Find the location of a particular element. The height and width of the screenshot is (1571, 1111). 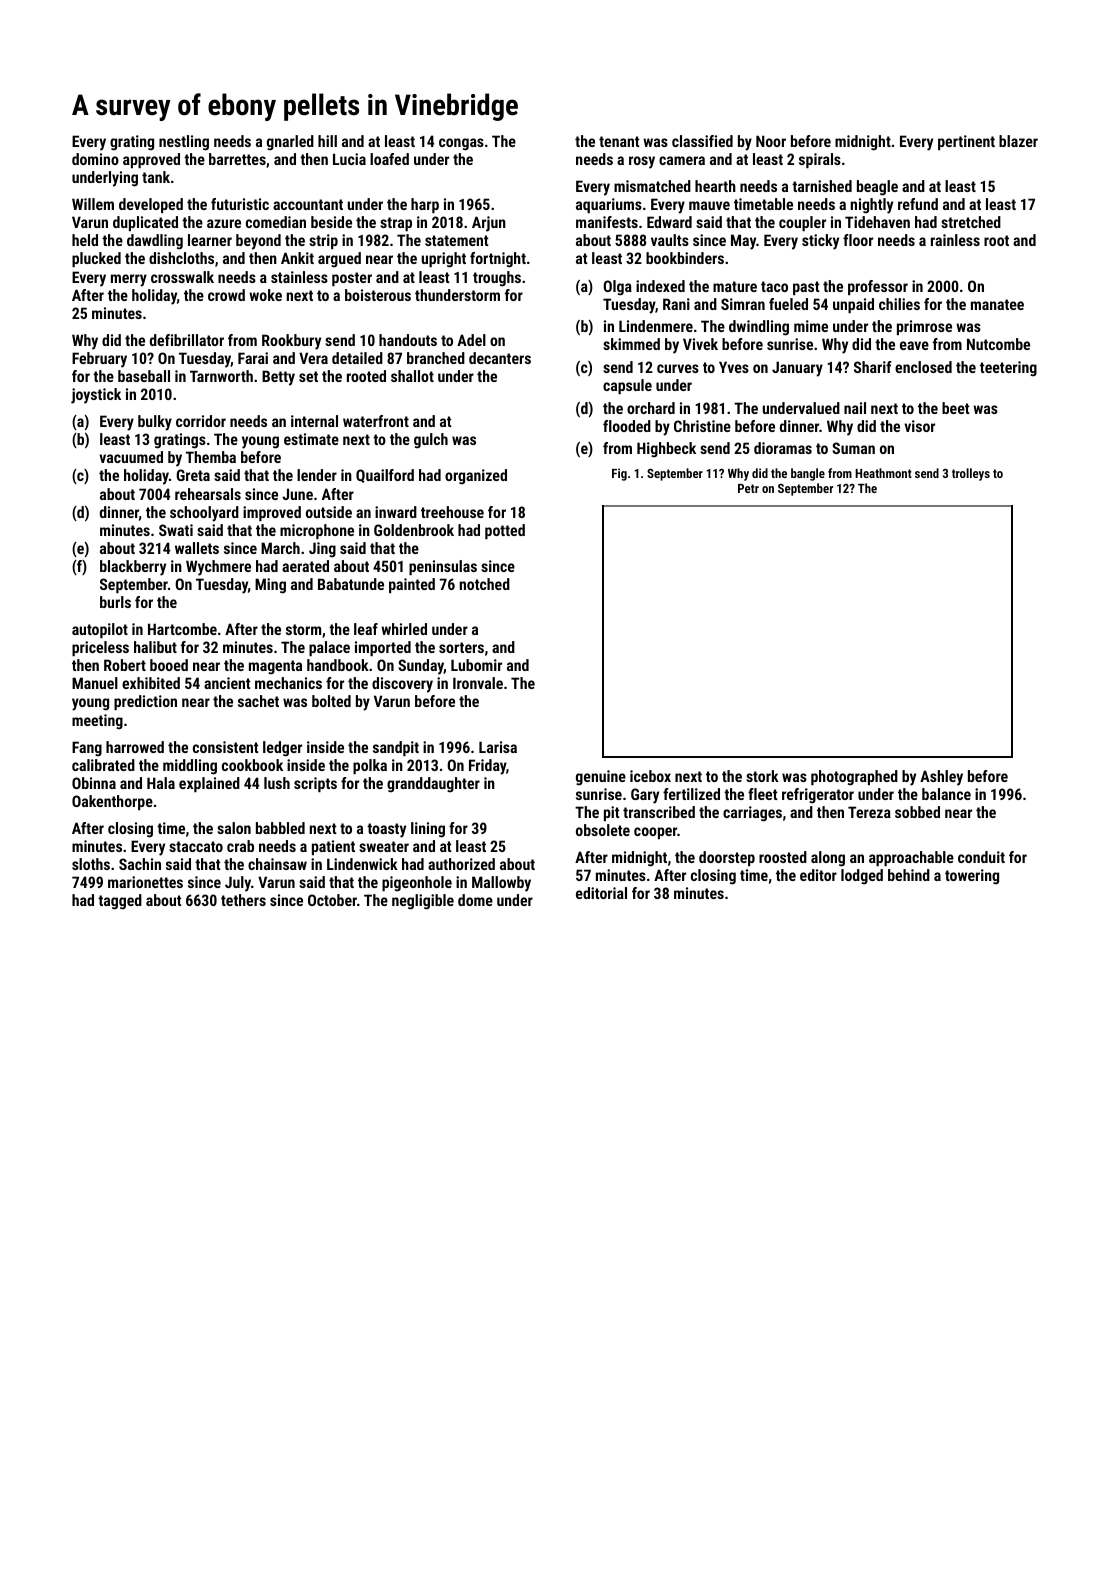

sachet is located at coordinates (258, 701).
